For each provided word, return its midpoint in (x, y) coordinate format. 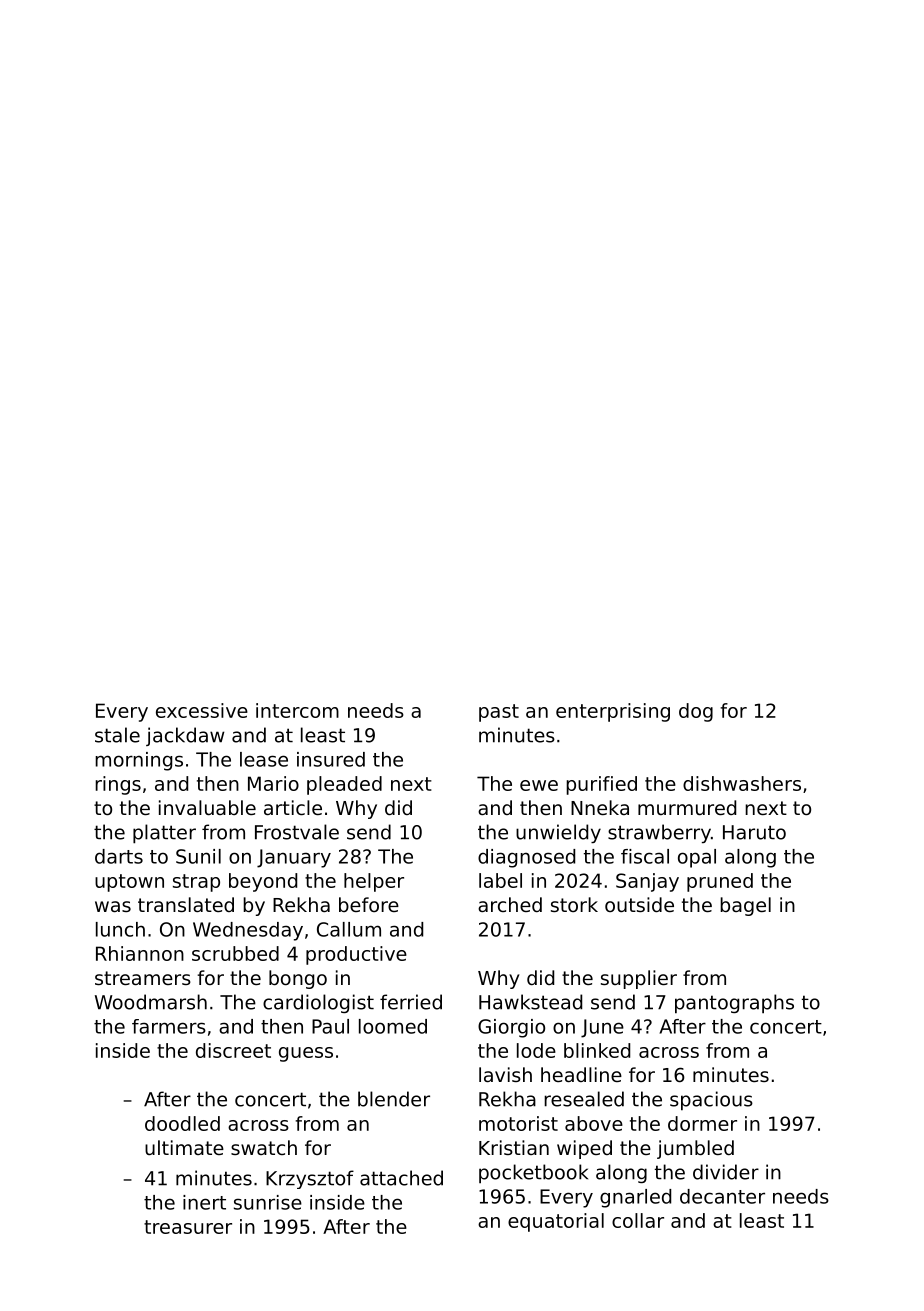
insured (331, 759)
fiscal (645, 856)
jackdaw (185, 736)
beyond (263, 882)
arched (510, 904)
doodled (182, 1123)
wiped (584, 1149)
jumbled (695, 1149)
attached (401, 1178)
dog (696, 712)
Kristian (514, 1147)
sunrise (268, 1202)
